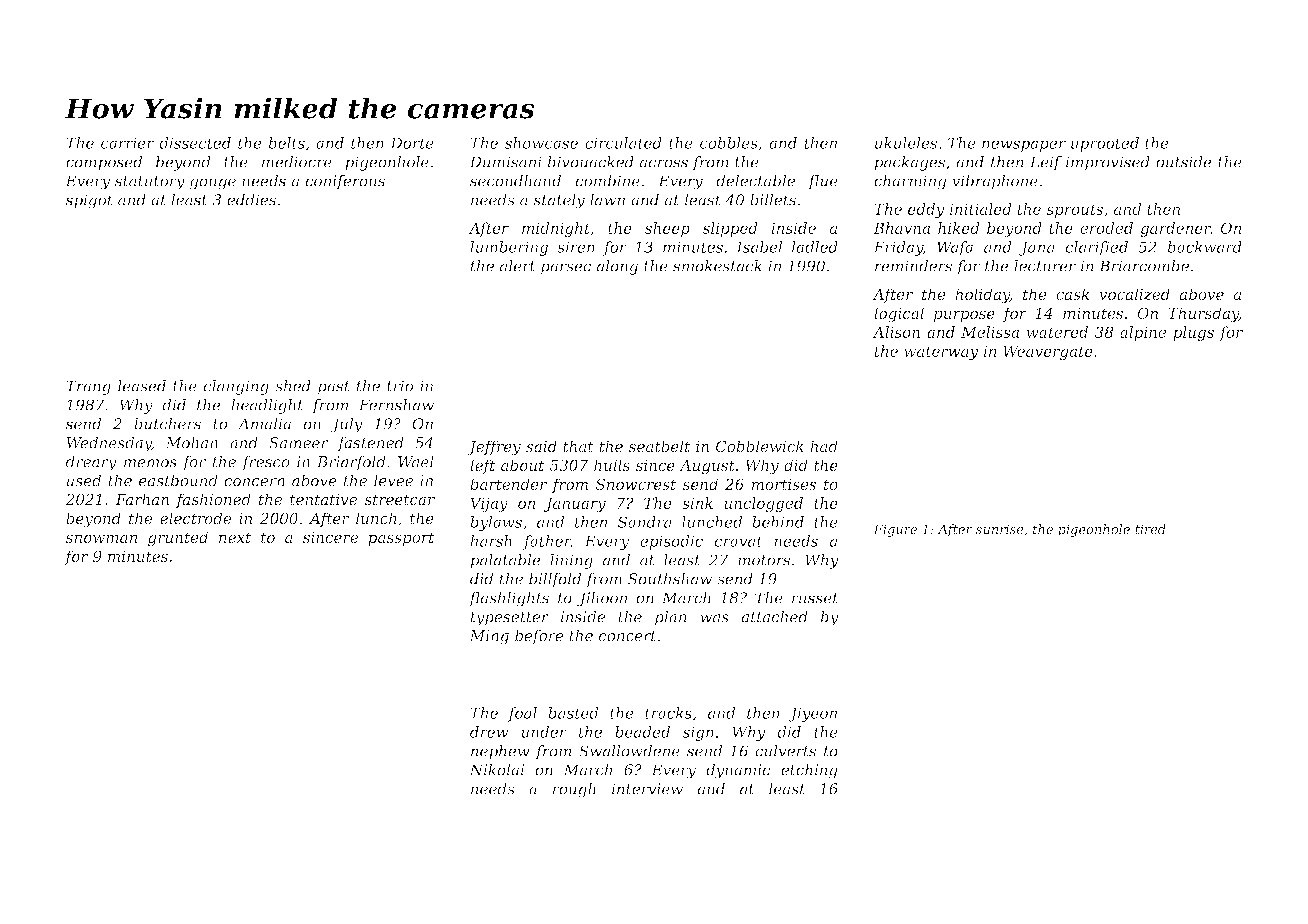 Image resolution: width=1308 pixels, height=924 pixels. What do you see at coordinates (191, 442) in the document?
I see `Mohan` at bounding box center [191, 442].
